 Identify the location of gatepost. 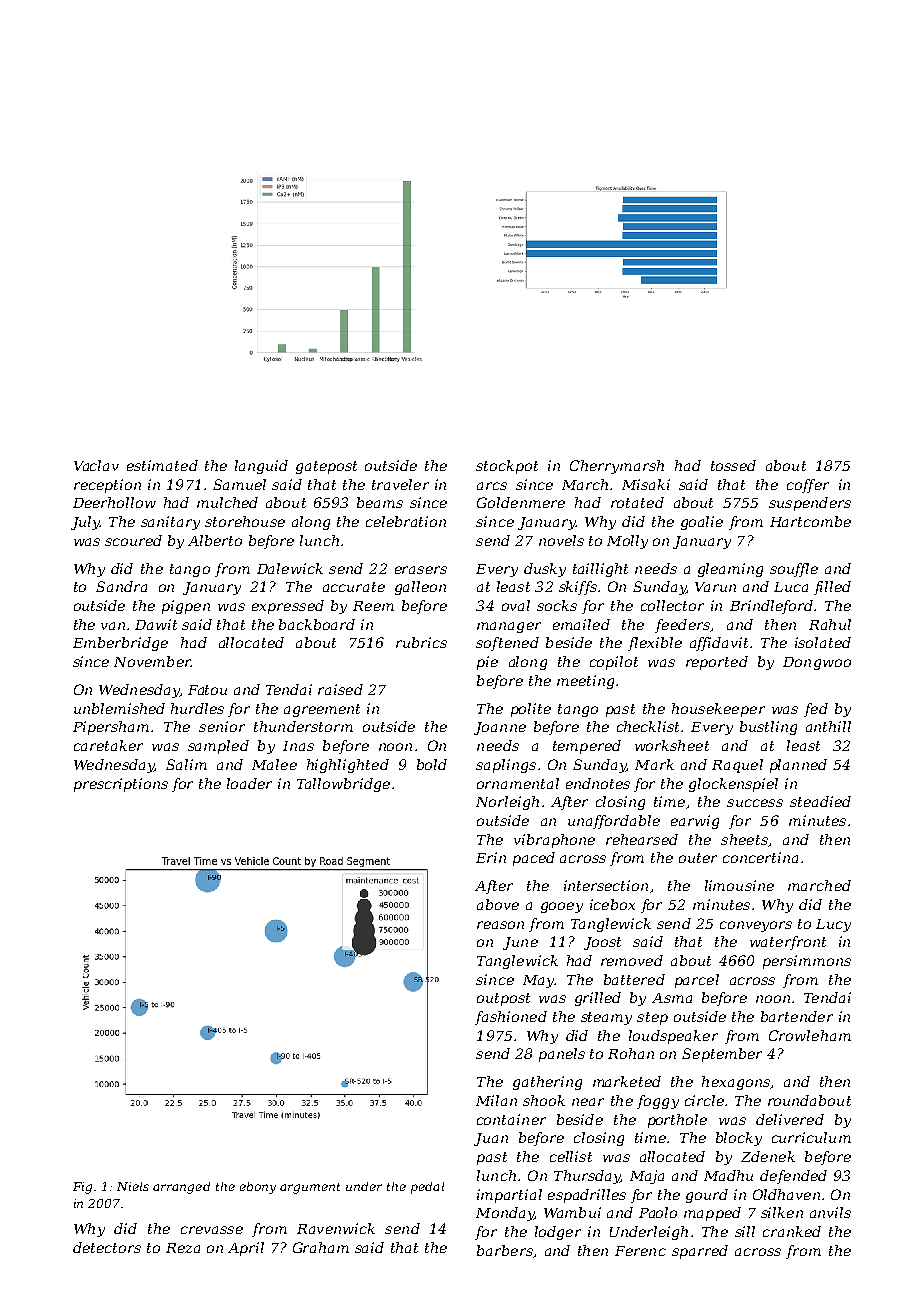
(326, 467).
